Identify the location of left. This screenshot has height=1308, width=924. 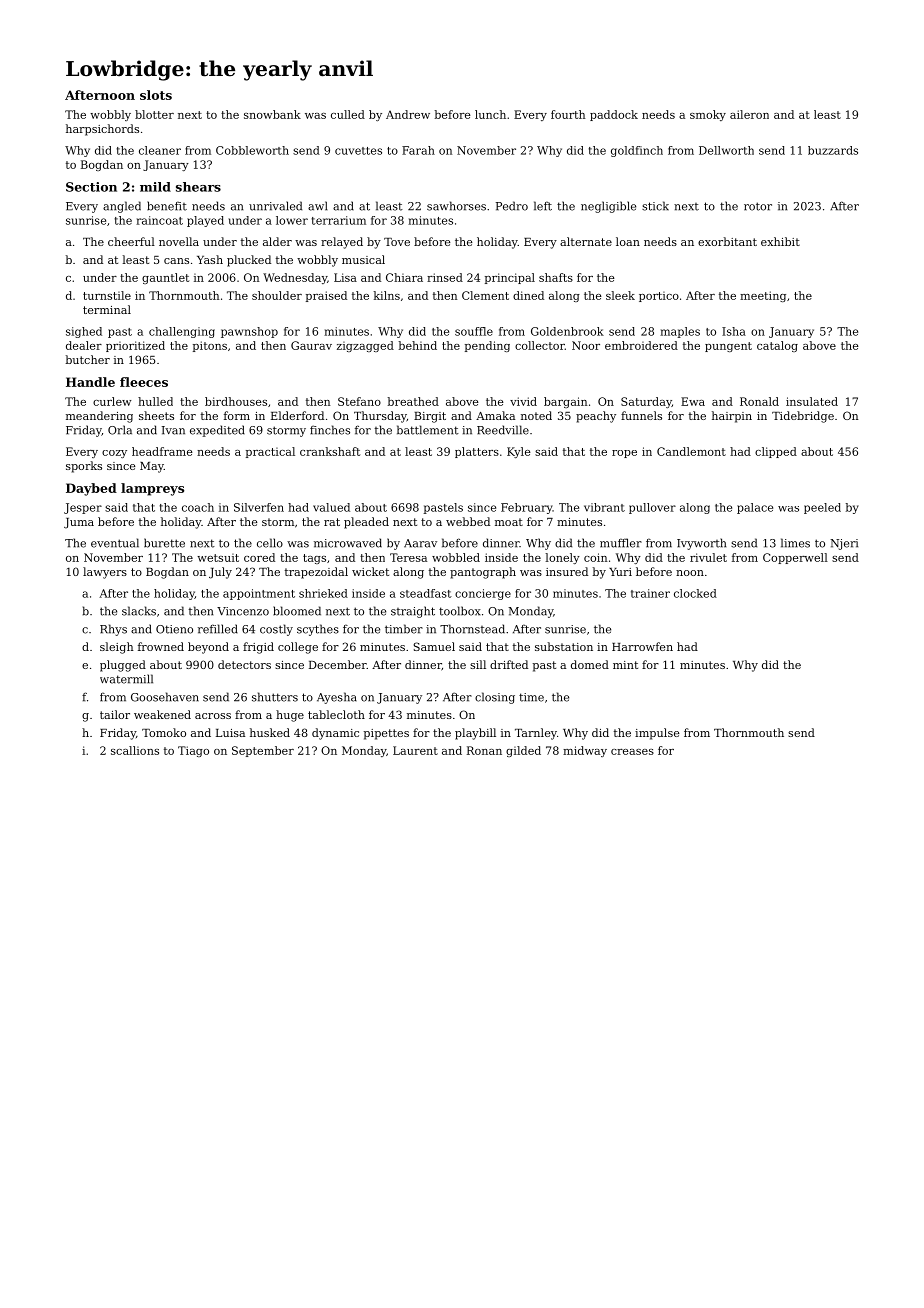
(543, 206).
